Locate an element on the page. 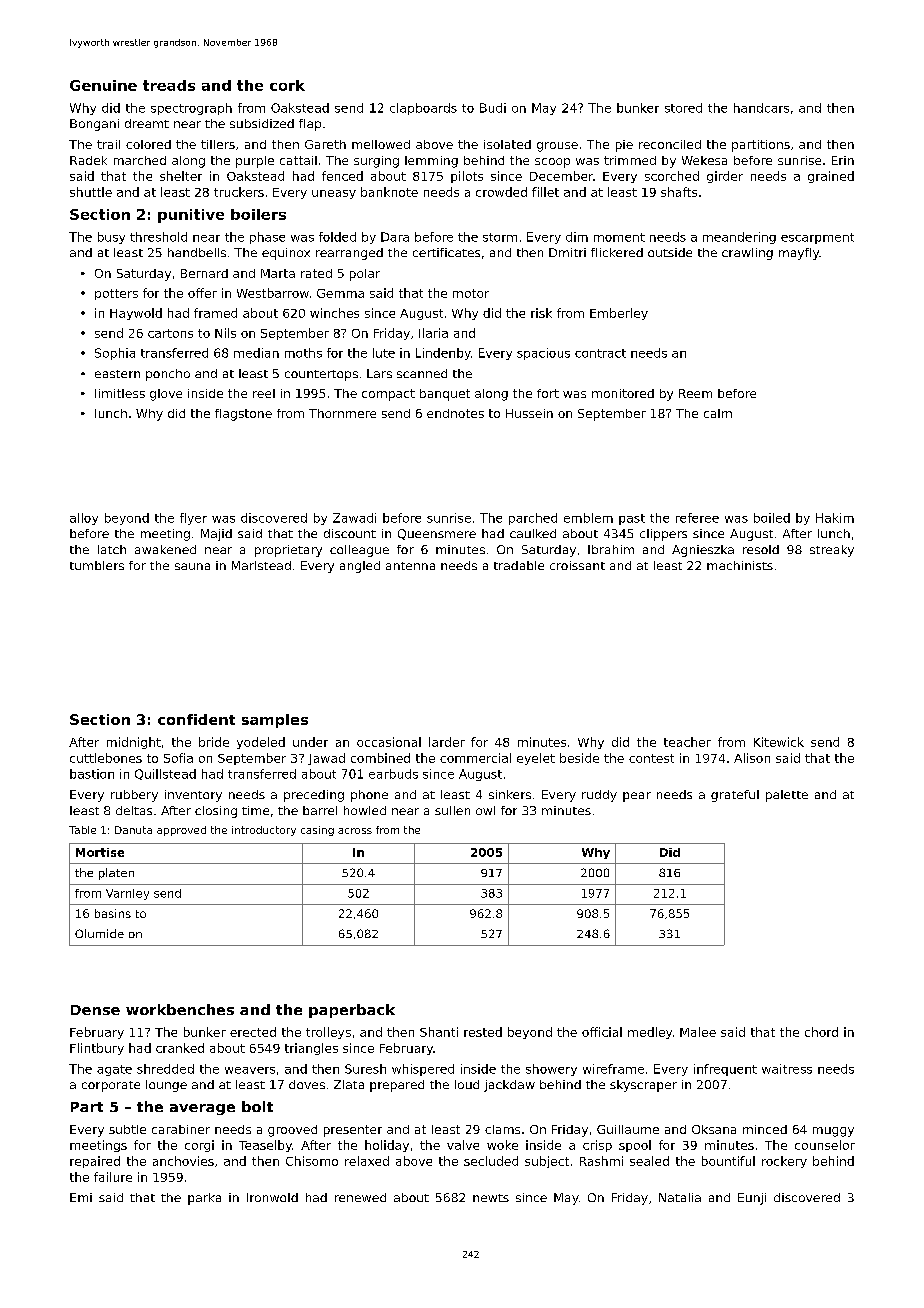 Image resolution: width=924 pixels, height=1308 pixels. parka is located at coordinates (204, 1199).
